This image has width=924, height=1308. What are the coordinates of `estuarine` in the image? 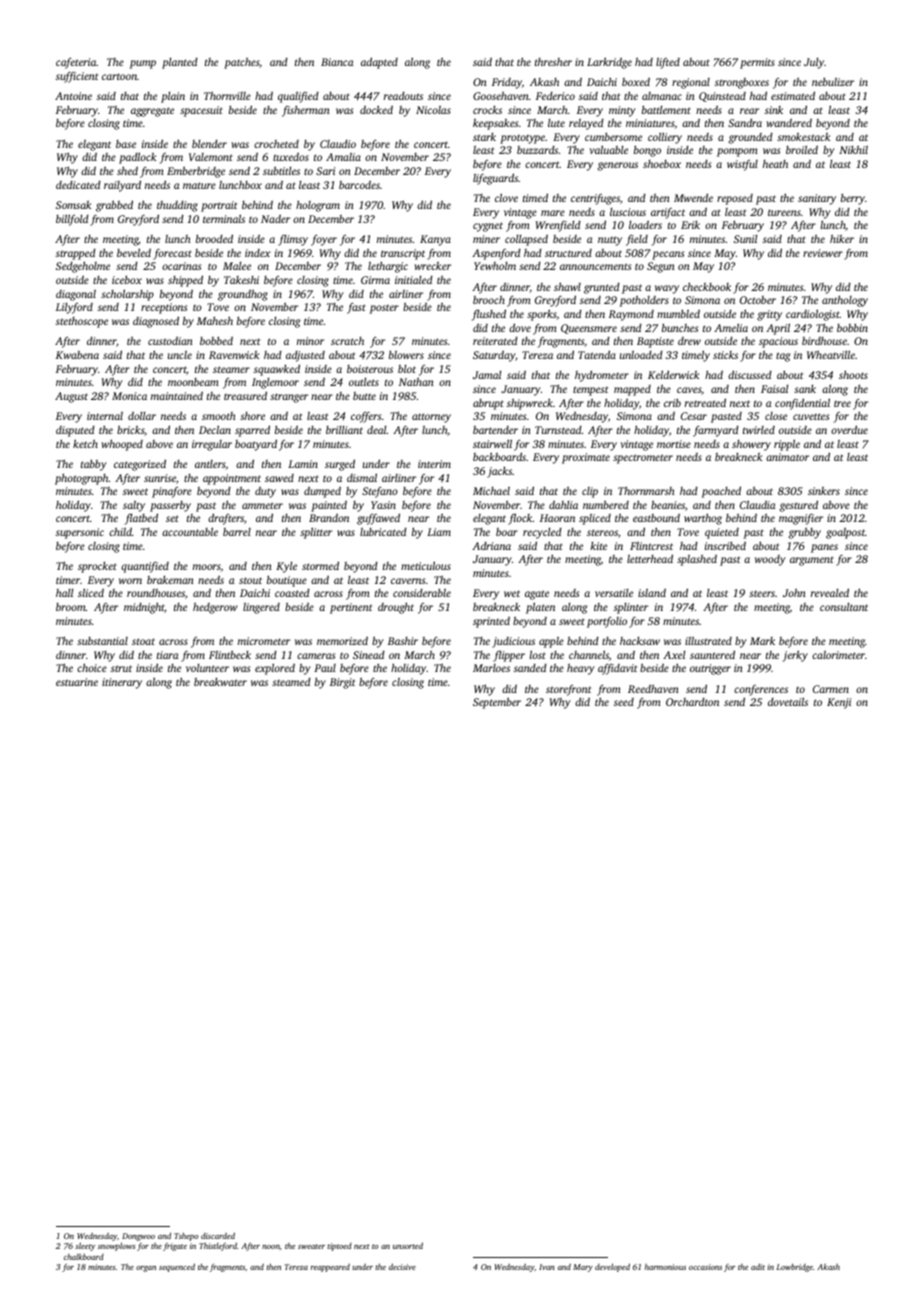 It's located at (77, 682).
